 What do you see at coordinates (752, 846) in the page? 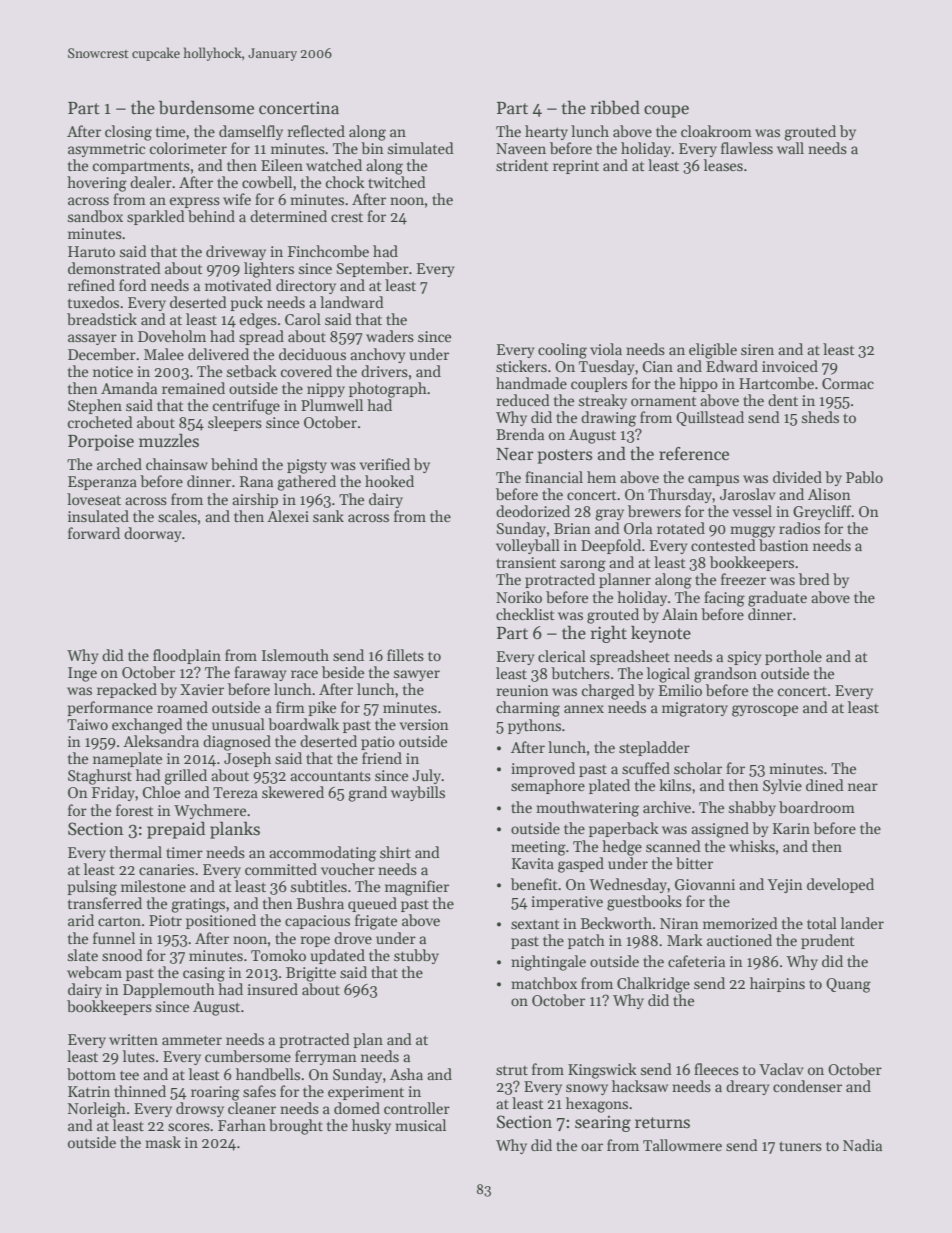
I see `whisks` at bounding box center [752, 846].
